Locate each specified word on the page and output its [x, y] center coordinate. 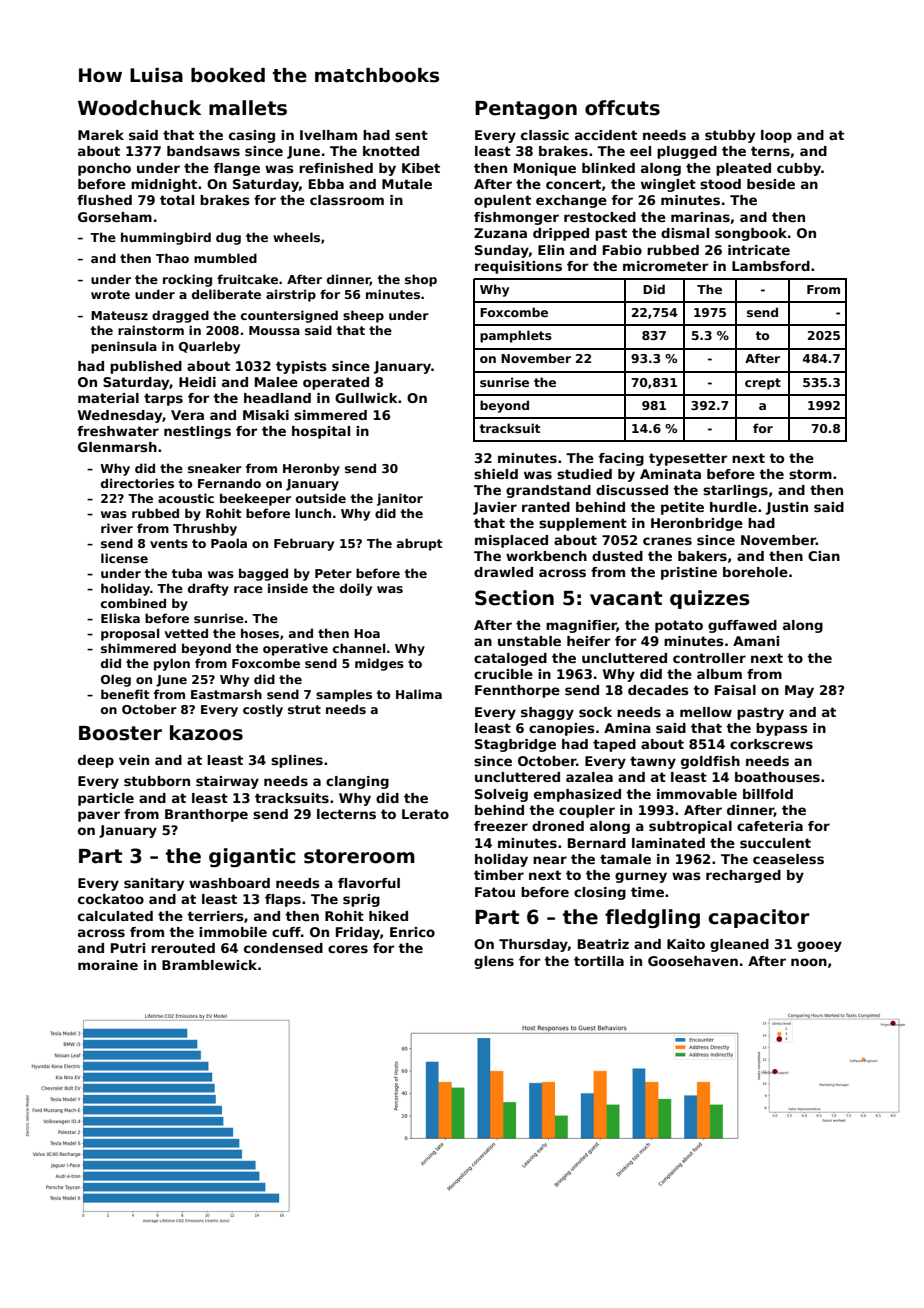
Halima [419, 694]
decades [658, 690]
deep [96, 761]
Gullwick [366, 398]
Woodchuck [139, 108]
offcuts [622, 108]
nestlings [197, 432]
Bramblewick [209, 965]
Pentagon [526, 110]
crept [763, 384]
